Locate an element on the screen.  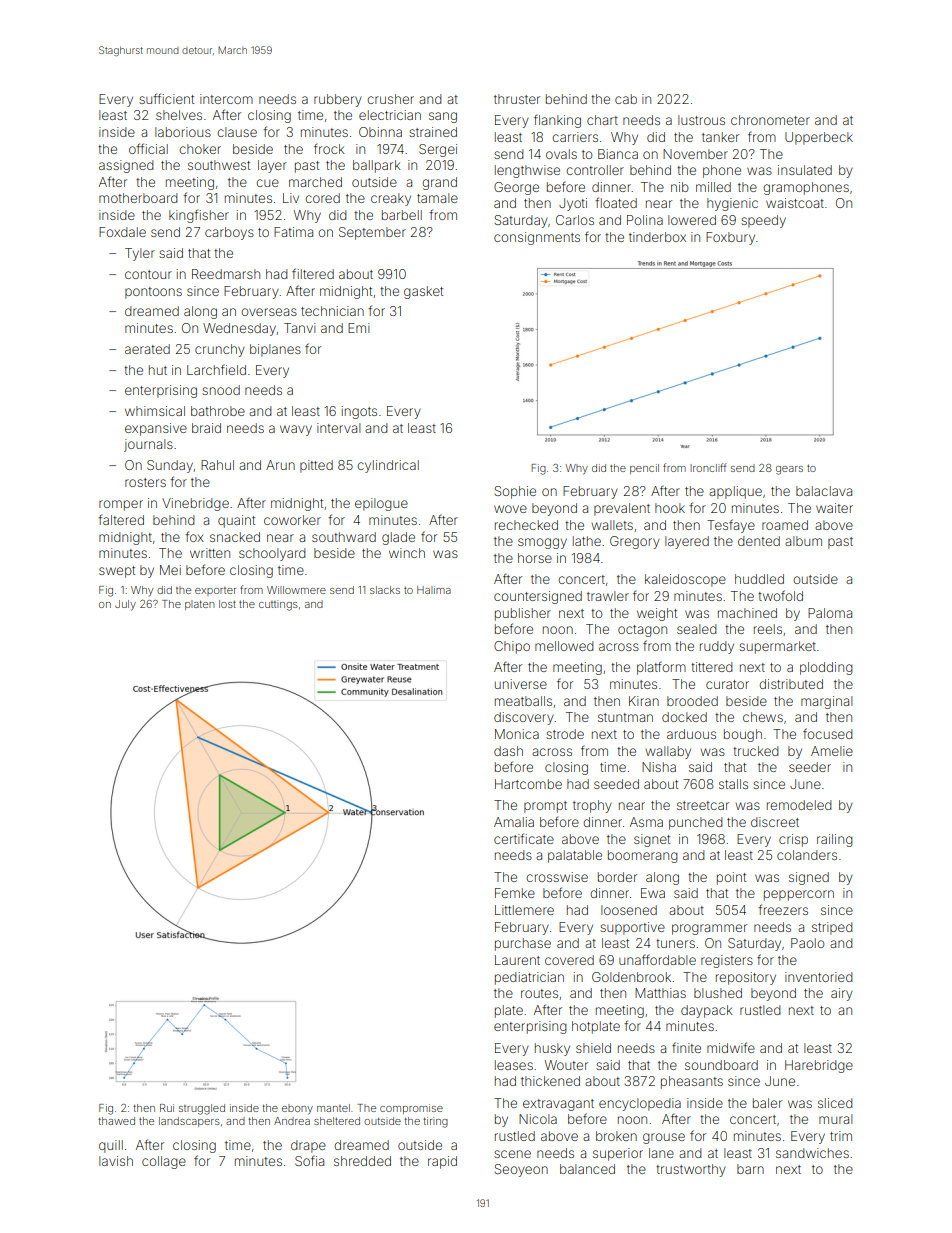
routes is located at coordinates (539, 993).
